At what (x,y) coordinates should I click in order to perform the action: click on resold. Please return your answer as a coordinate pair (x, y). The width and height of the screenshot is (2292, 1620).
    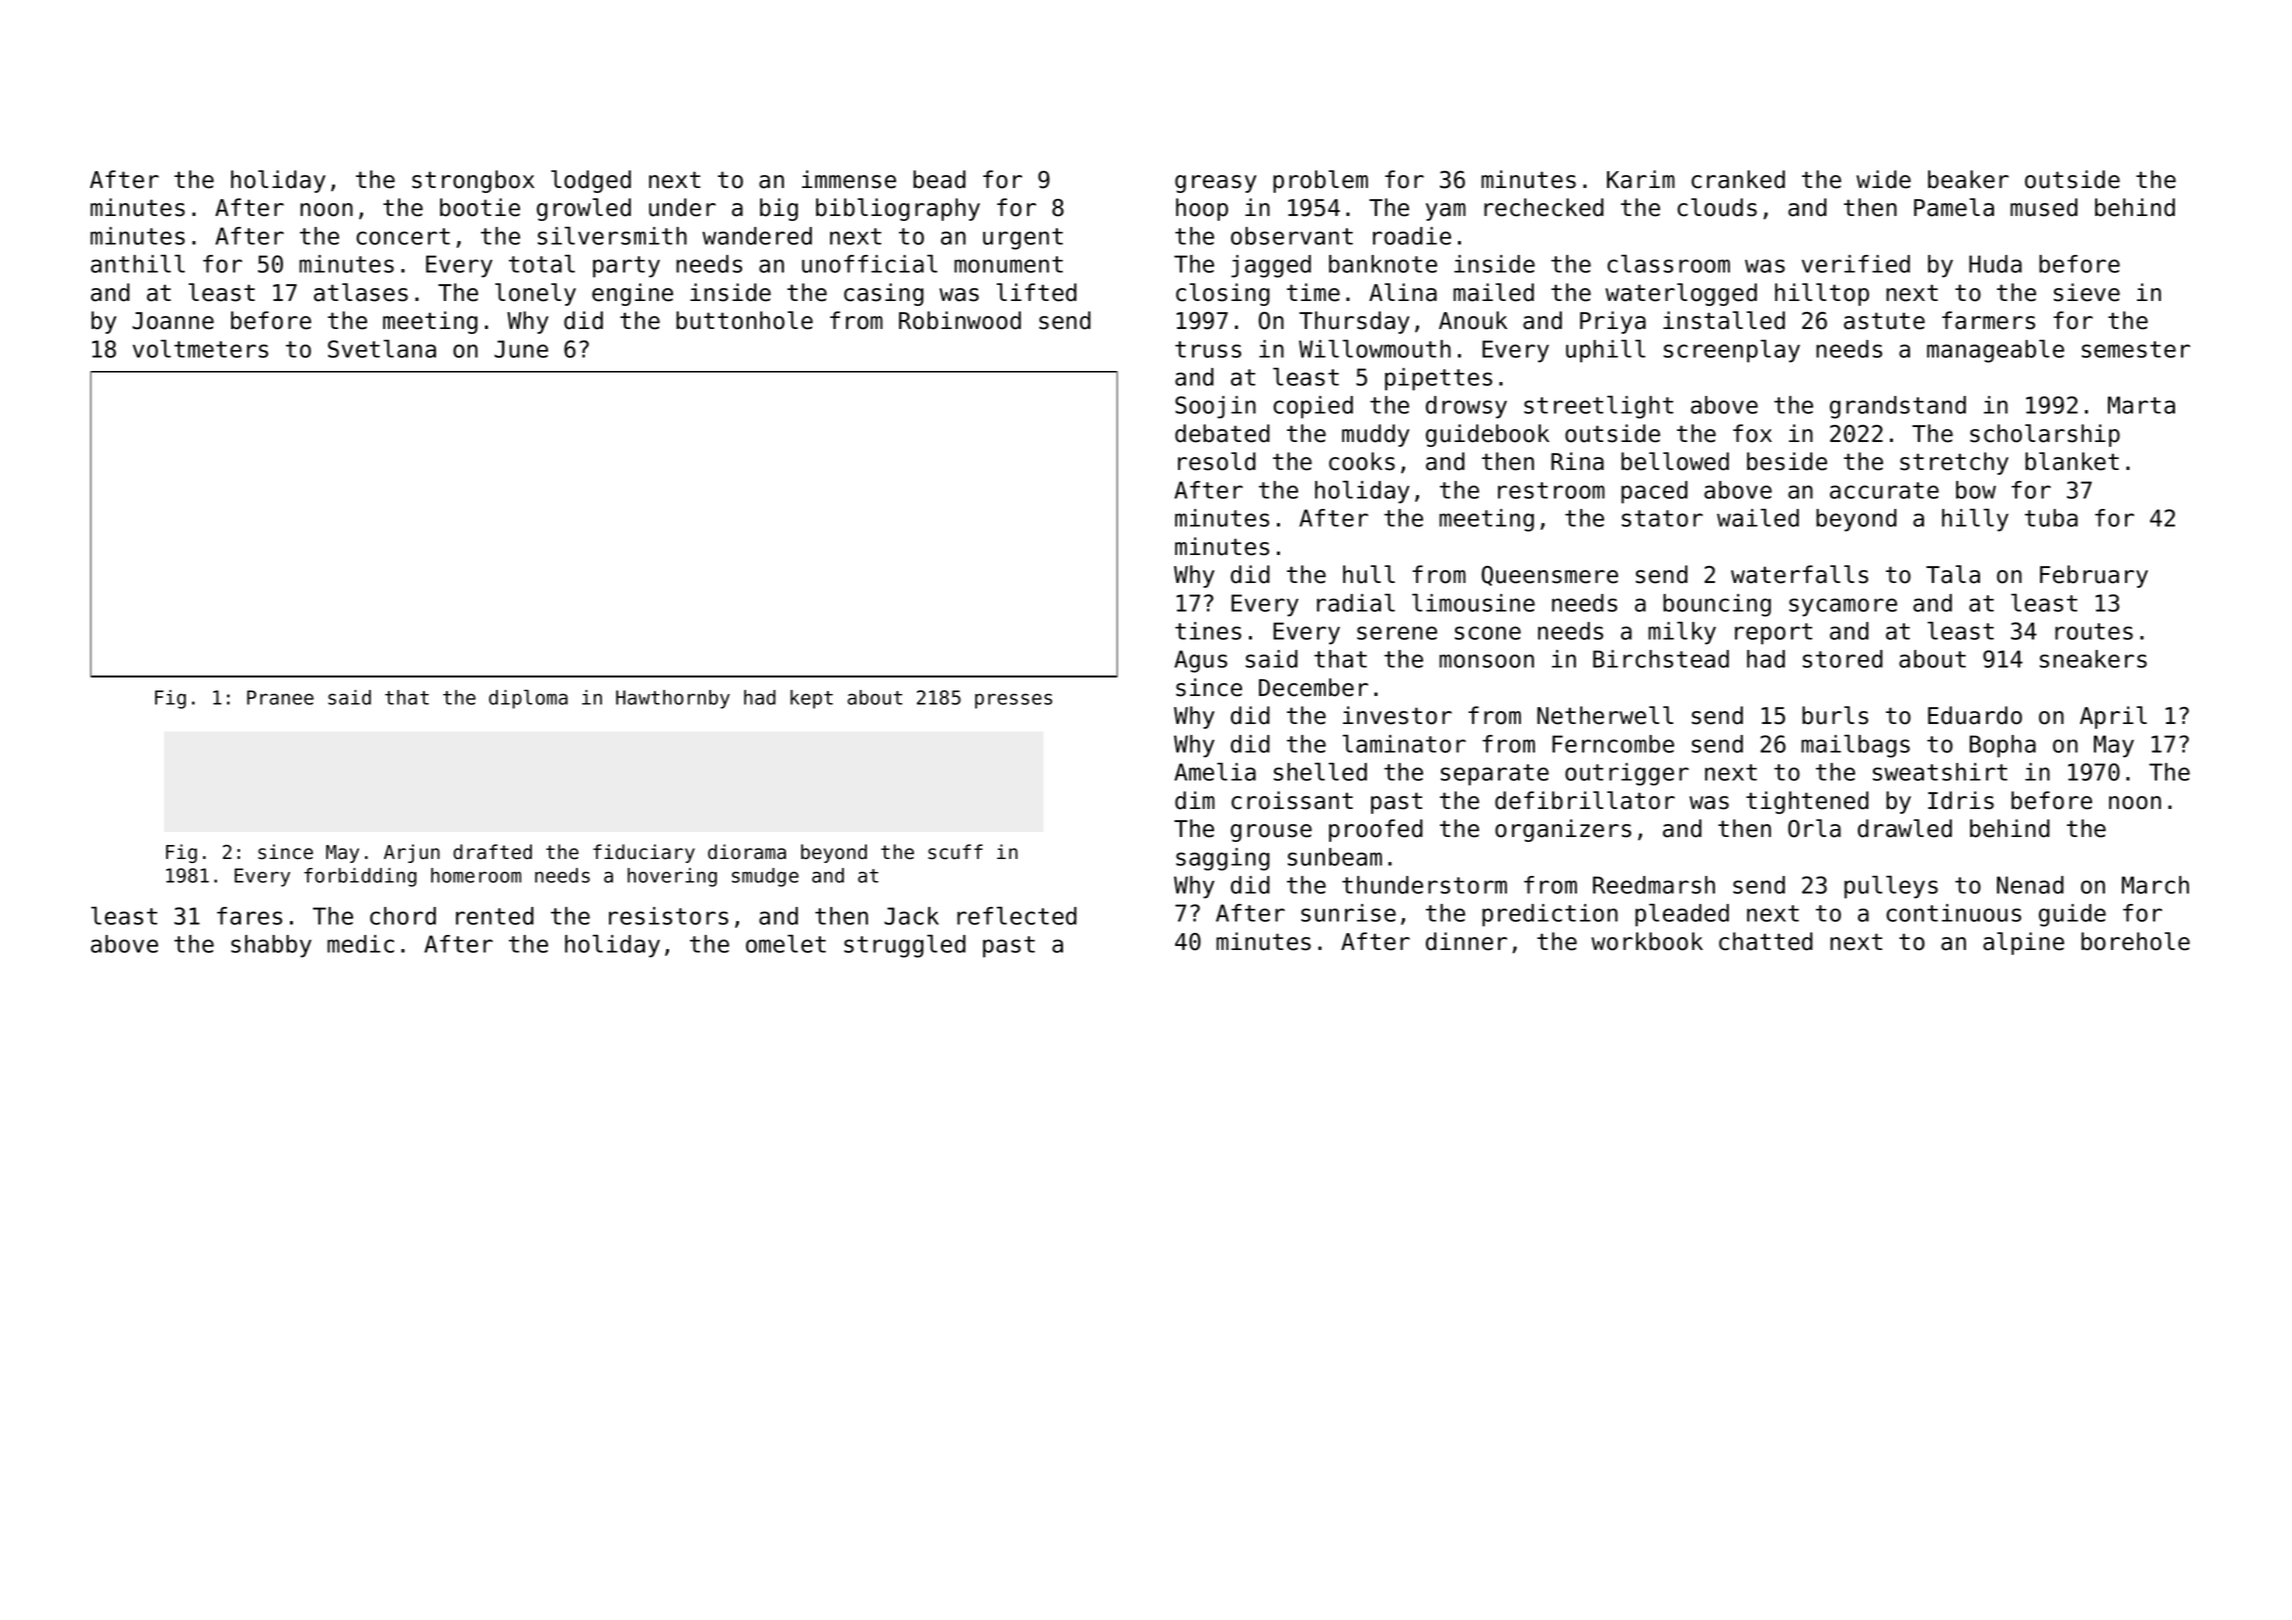
    Looking at the image, I should click on (1217, 461).
